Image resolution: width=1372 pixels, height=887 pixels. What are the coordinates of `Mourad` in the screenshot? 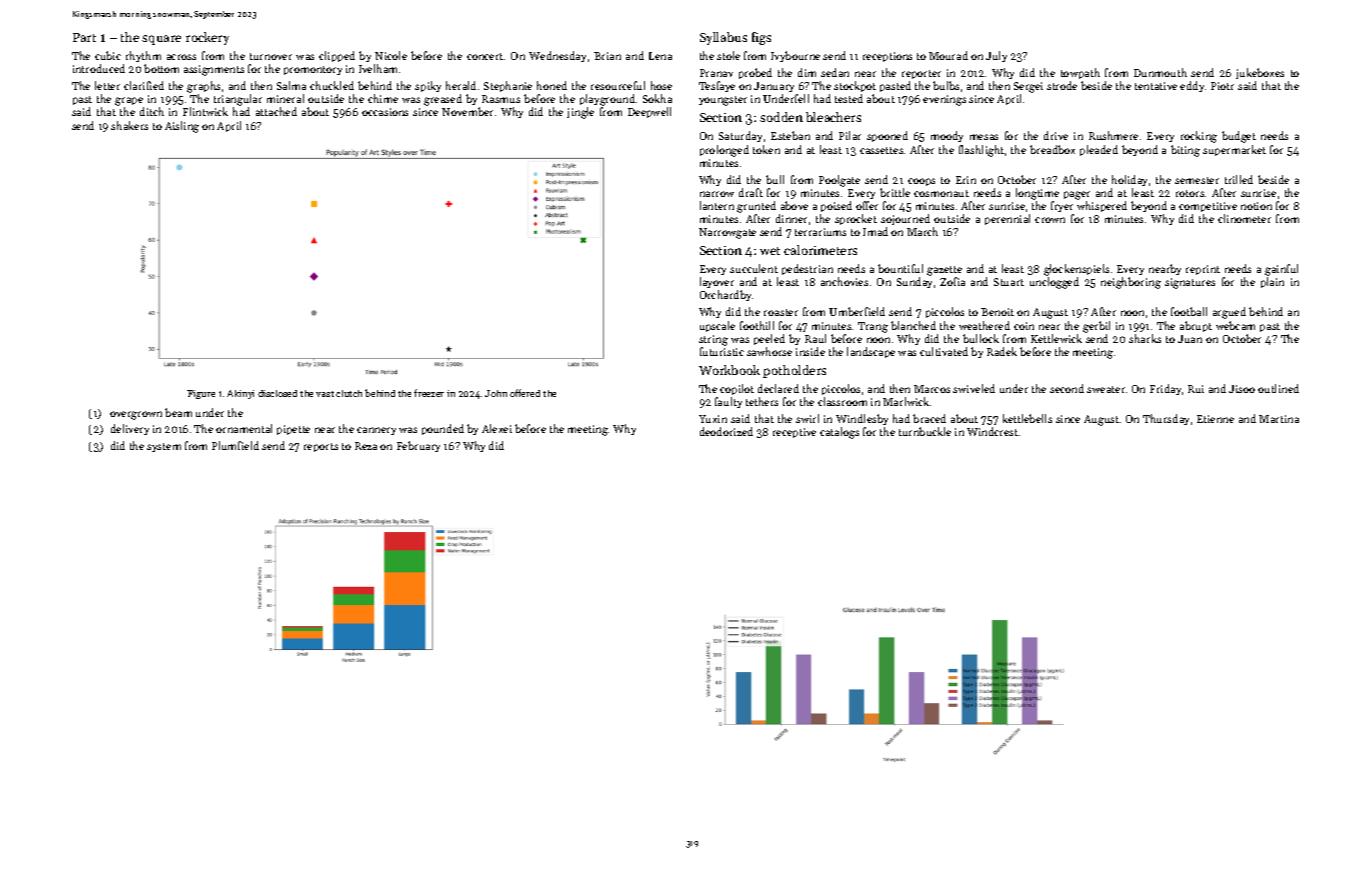 It's located at (948, 55).
